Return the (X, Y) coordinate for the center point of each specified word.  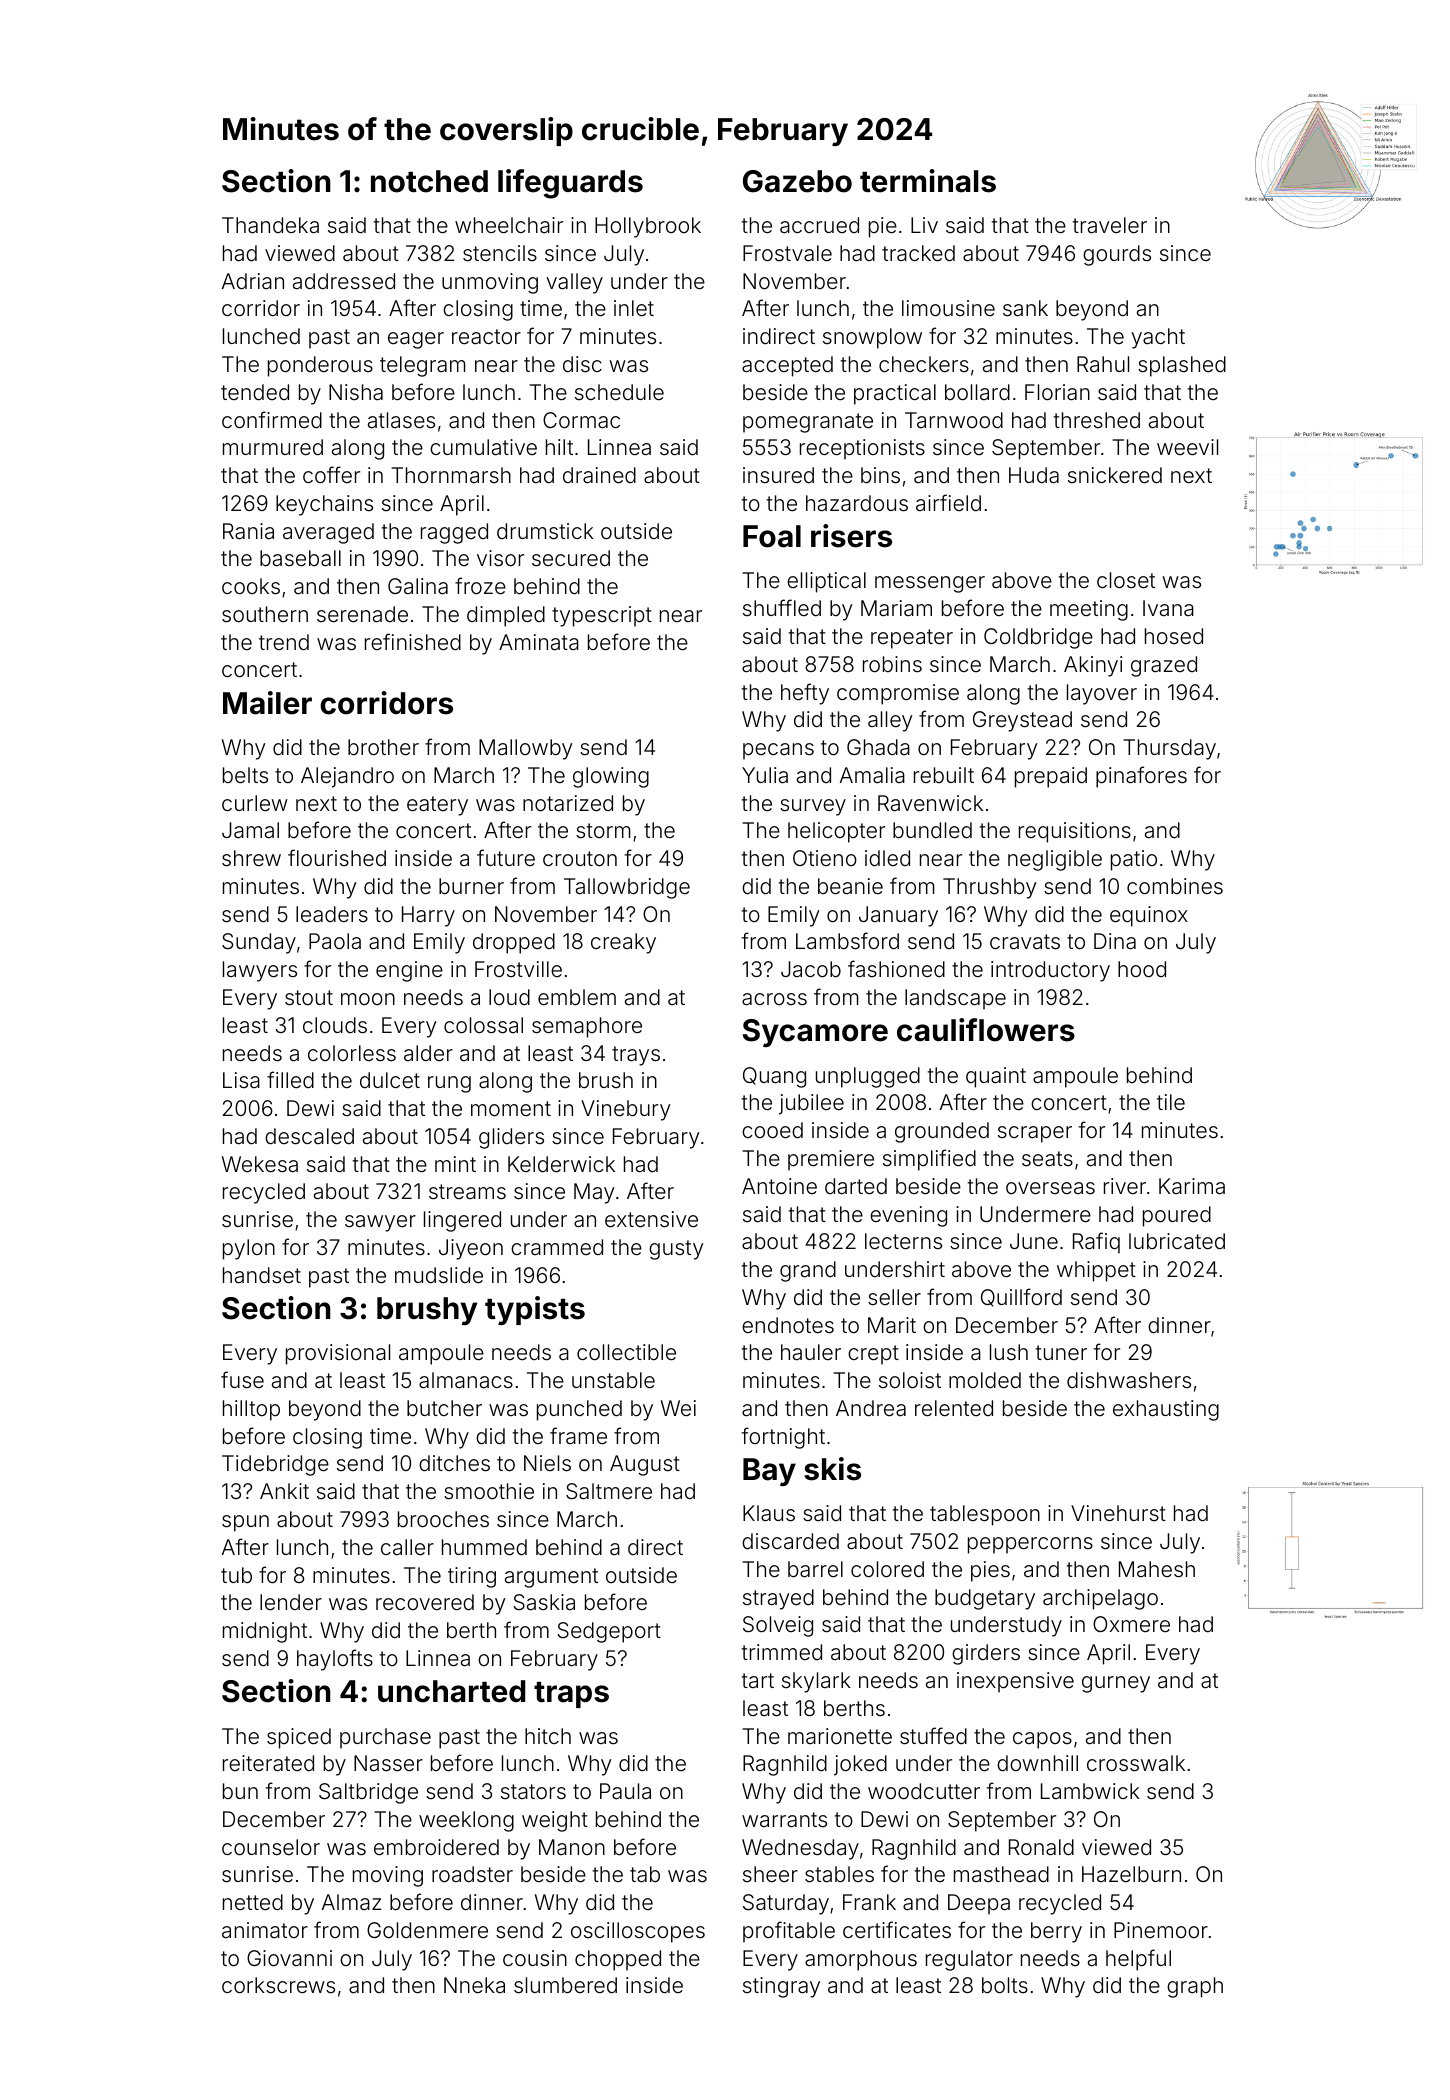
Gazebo (797, 181)
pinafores (1141, 777)
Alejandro (347, 777)
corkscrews (278, 1985)
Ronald (1041, 1847)
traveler (1110, 225)
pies (990, 1571)
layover (1102, 694)
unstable (613, 1380)
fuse (242, 1380)
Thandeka (270, 225)
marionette (840, 1736)
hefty (805, 694)
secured (571, 558)
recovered (425, 1602)
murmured (273, 447)
